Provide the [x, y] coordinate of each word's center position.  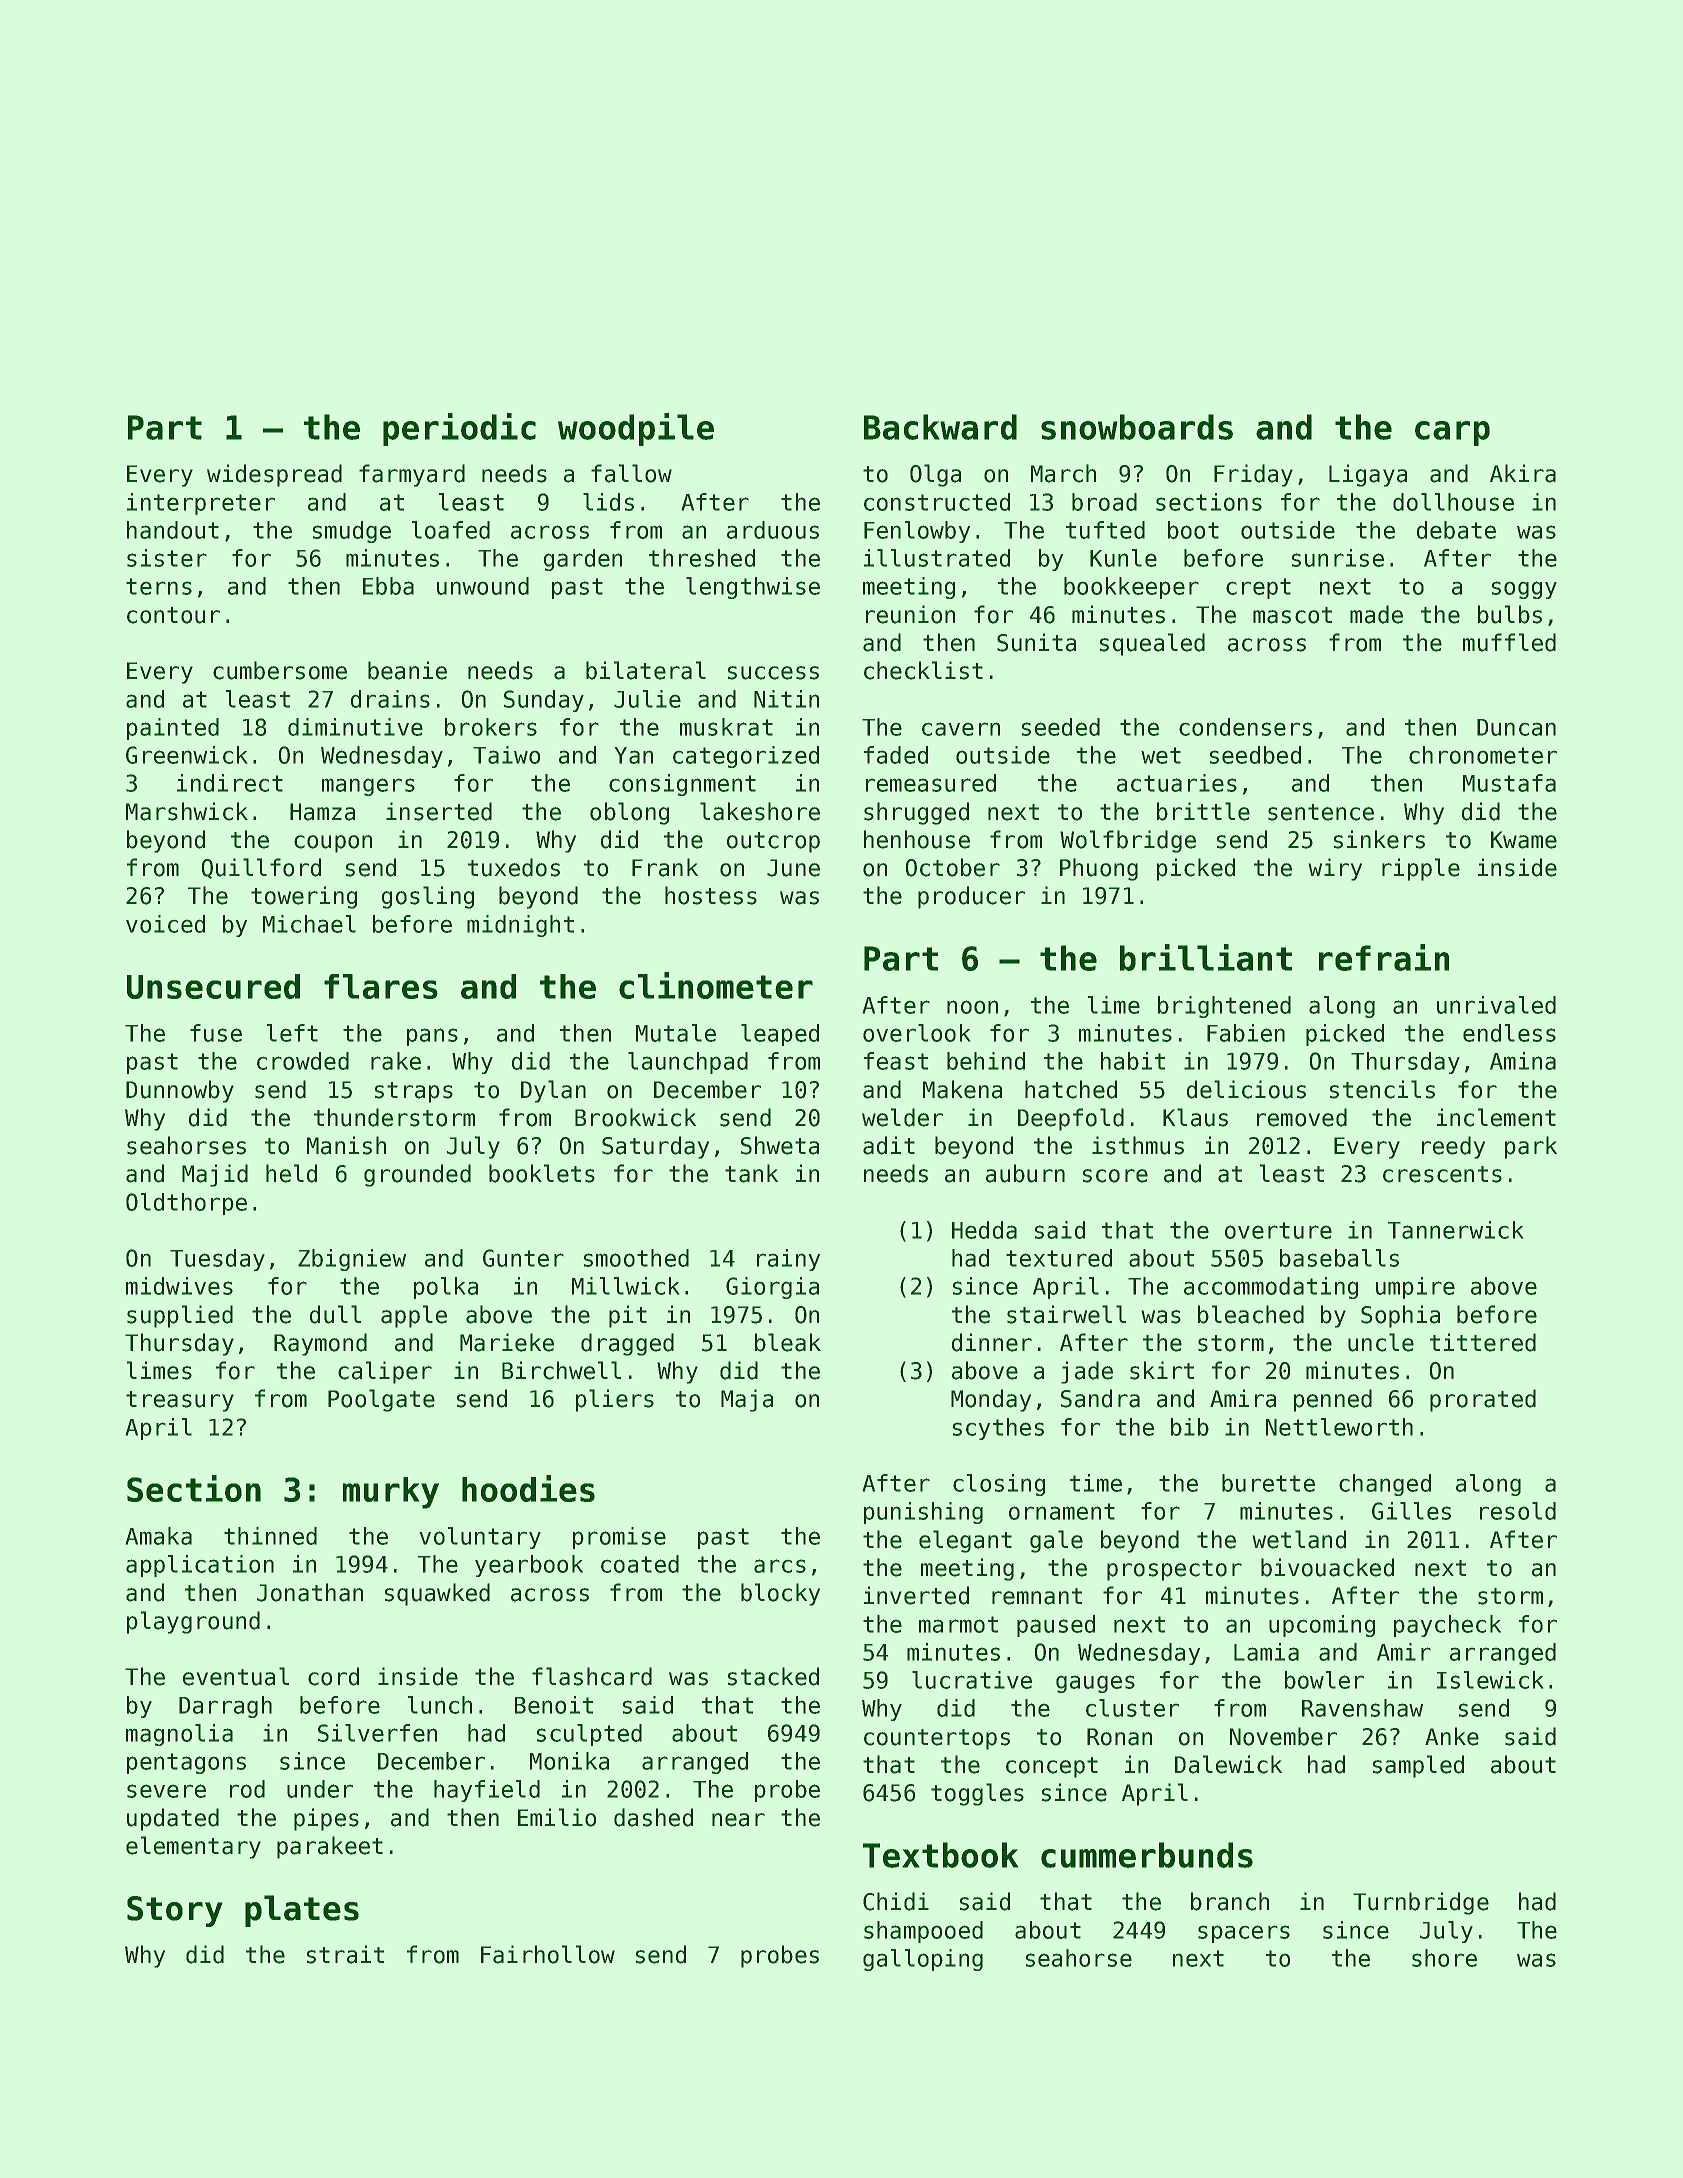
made [1376, 614]
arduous [773, 530]
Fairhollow [548, 1954]
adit [889, 1145]
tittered [1483, 1342]
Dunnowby [180, 1091]
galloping [923, 1960]
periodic [459, 429]
